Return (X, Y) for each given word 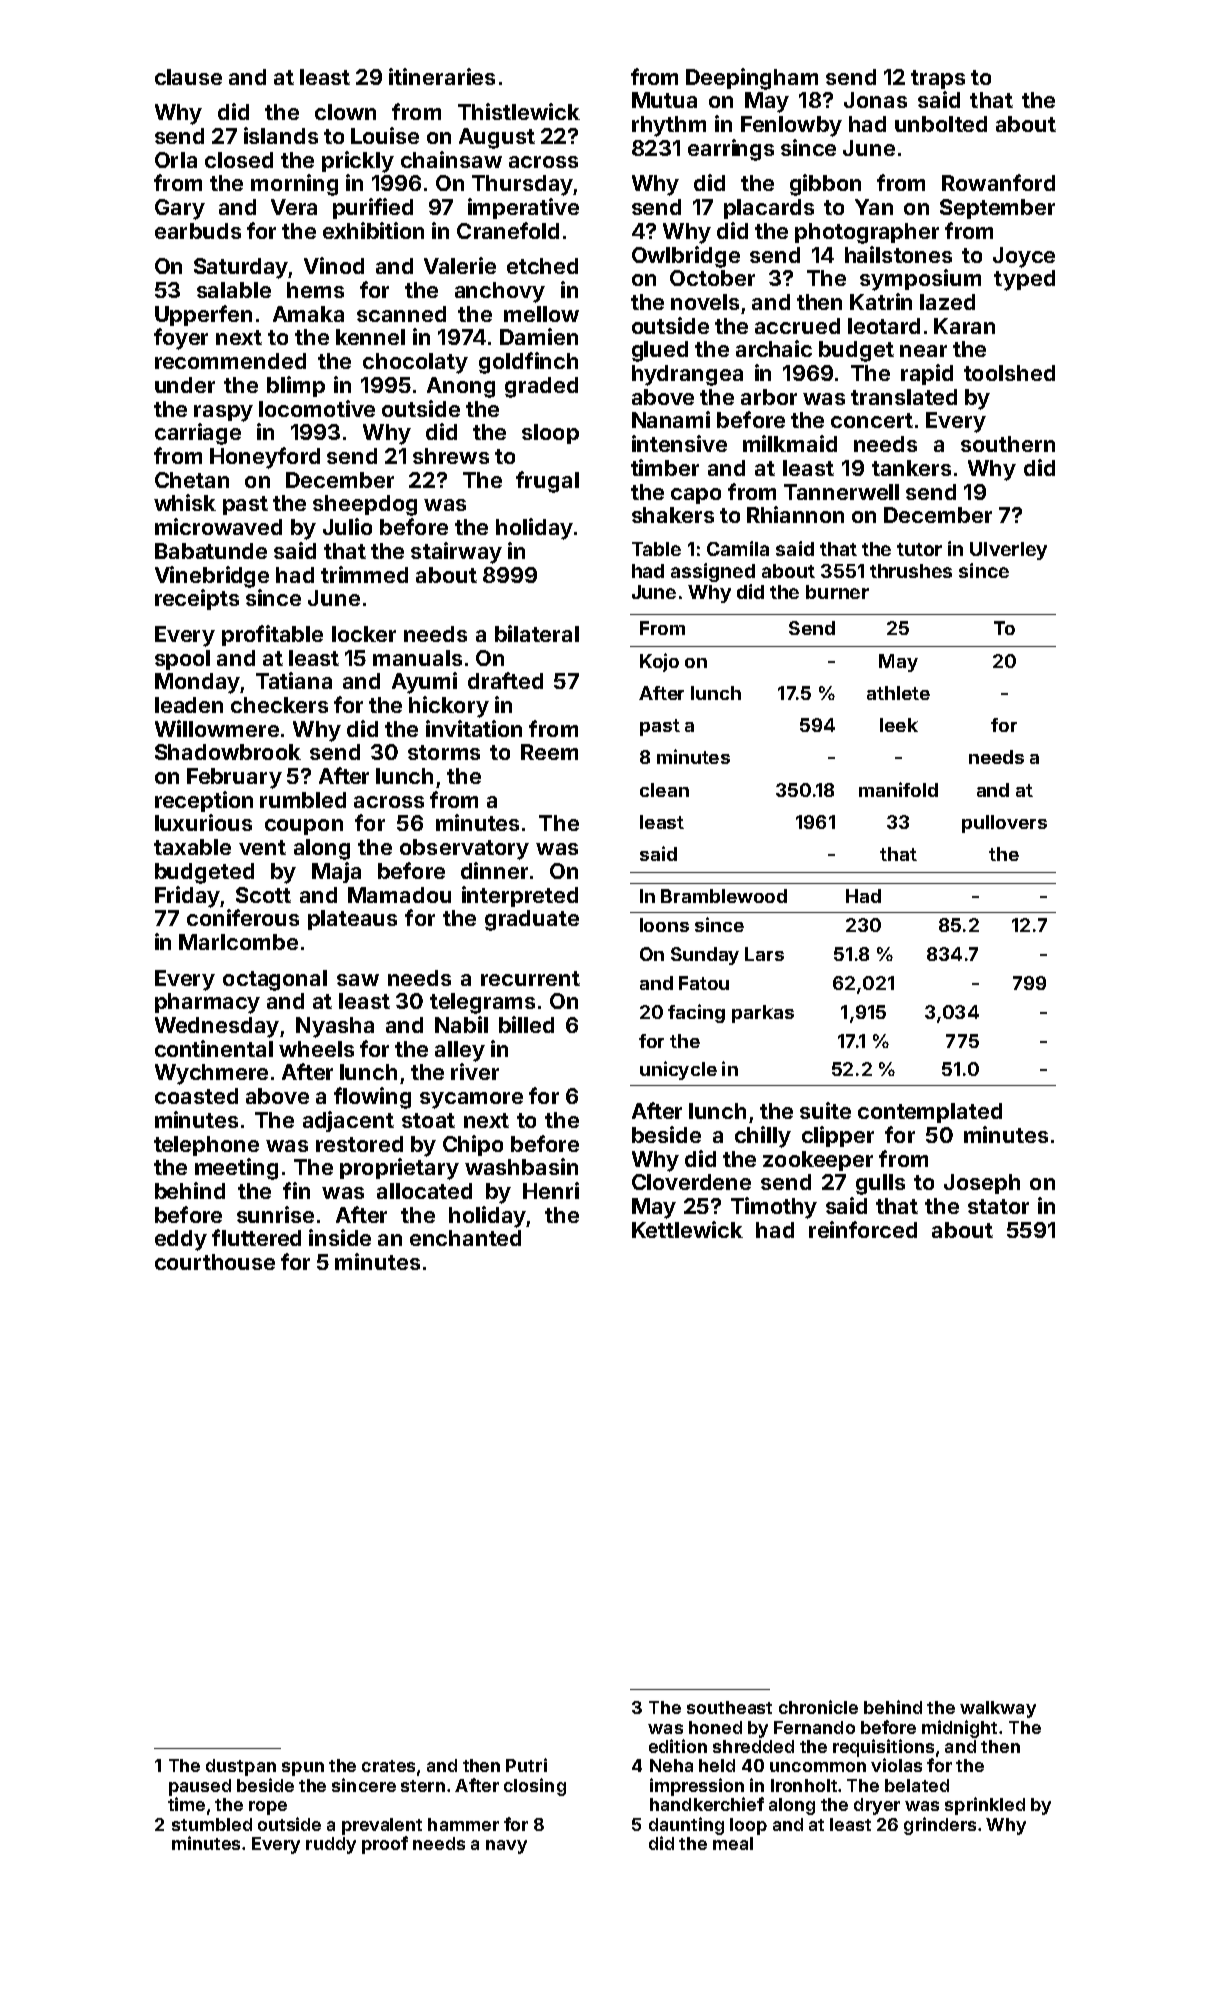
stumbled (212, 1824)
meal (733, 1843)
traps (938, 79)
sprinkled (985, 1806)
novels (705, 302)
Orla (176, 160)
